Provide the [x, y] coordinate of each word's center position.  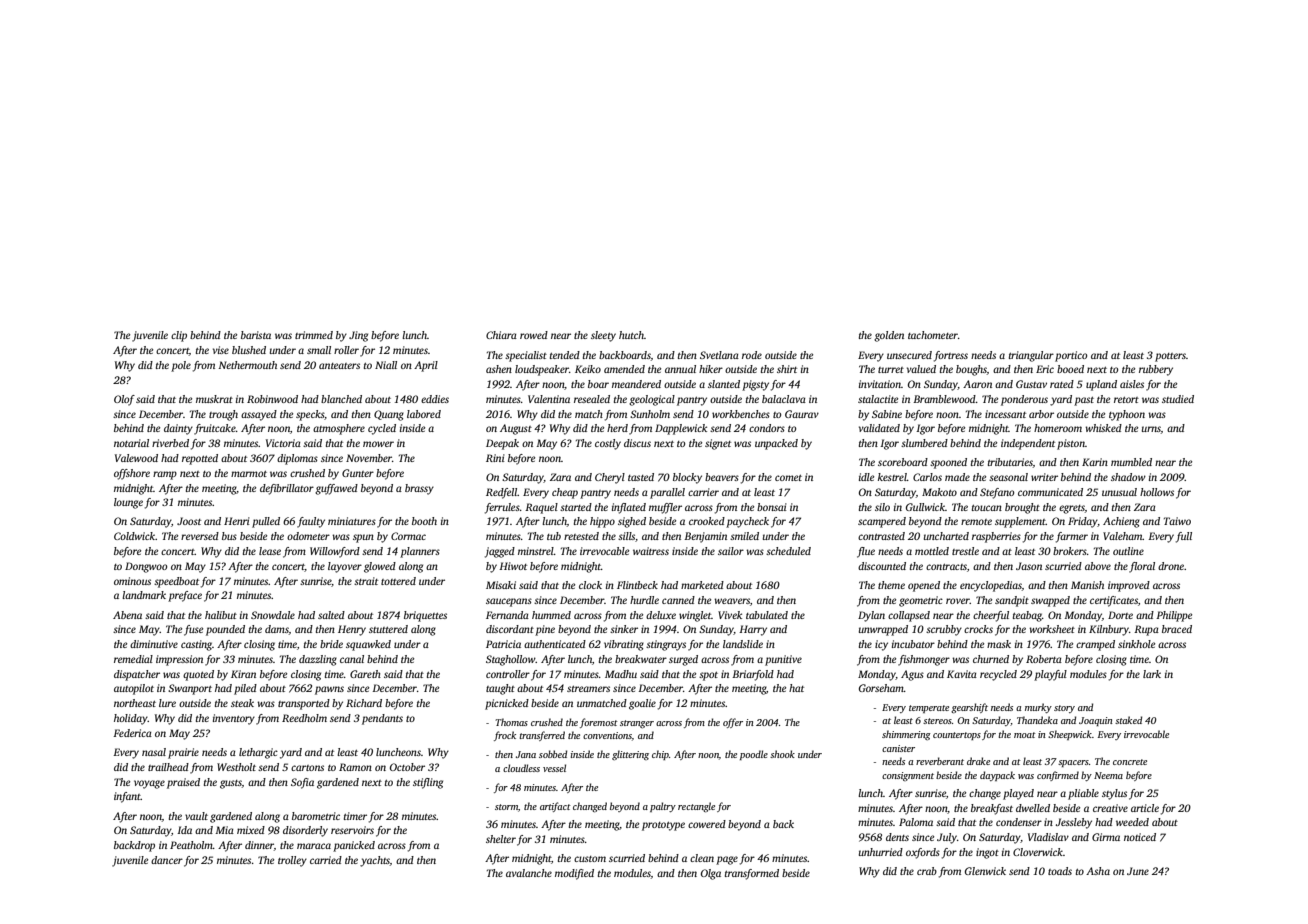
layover [345, 567]
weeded [1132, 822]
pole [181, 366]
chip [660, 755]
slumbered [924, 443]
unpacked [776, 444]
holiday [131, 719]
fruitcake [215, 429]
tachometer [933, 335]
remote [976, 522]
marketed [702, 585]
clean [702, 858]
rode [752, 355]
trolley [292, 861]
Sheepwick [1070, 735]
